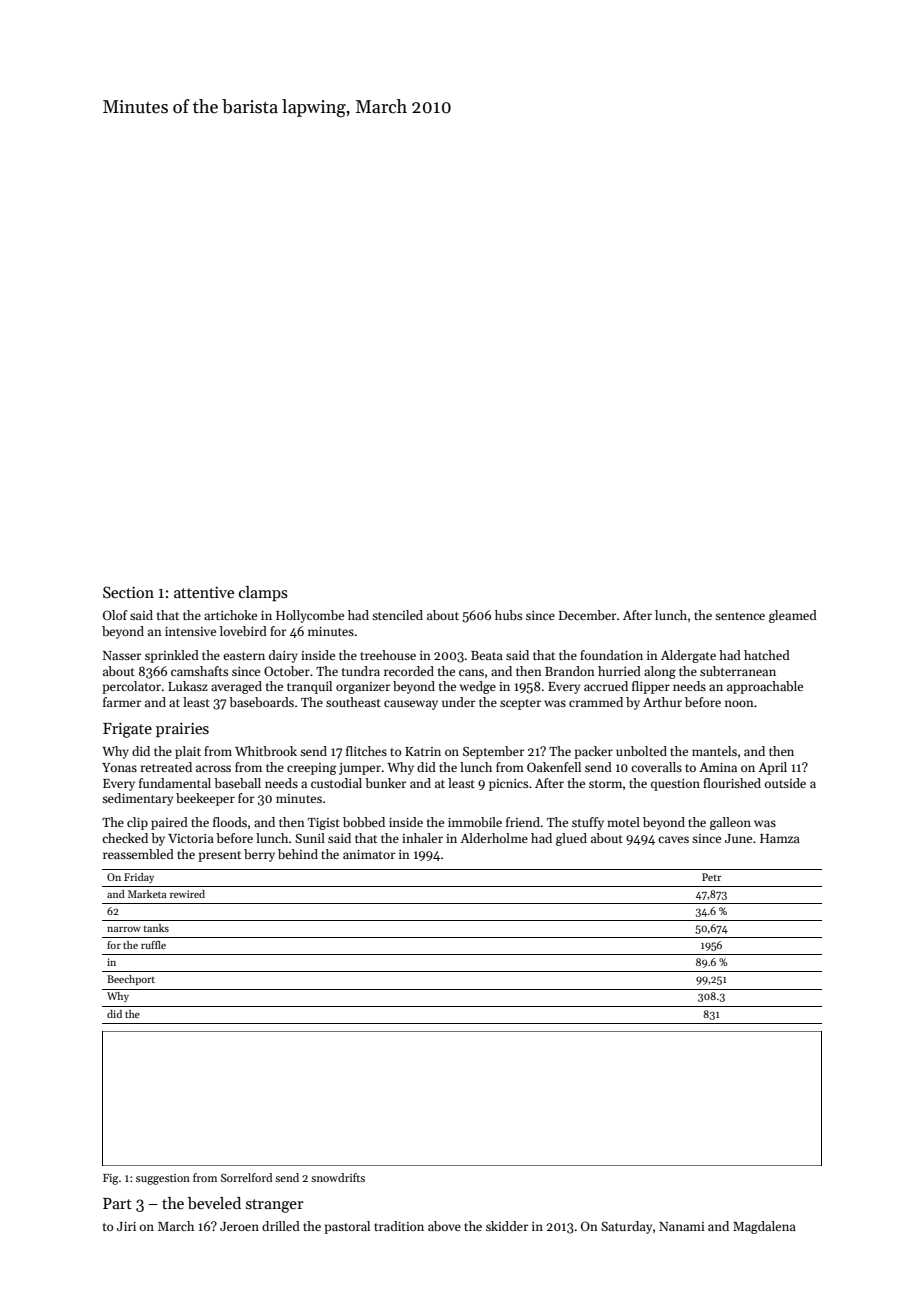 The image size is (924, 1314). Describe the element at coordinates (714, 751) in the screenshot. I see `mantels` at that location.
